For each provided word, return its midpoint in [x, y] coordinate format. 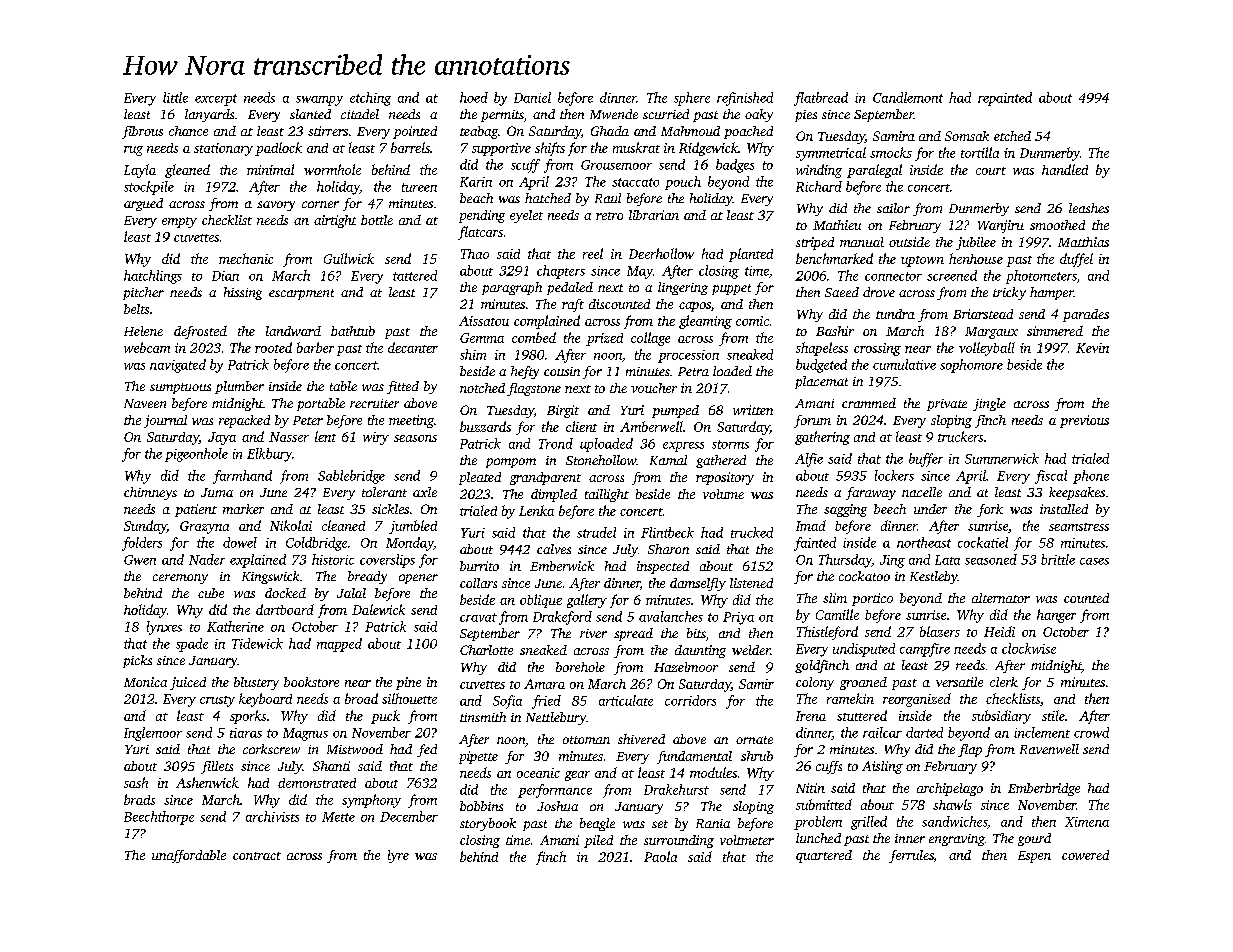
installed [1064, 509]
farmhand [242, 477]
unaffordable [189, 856]
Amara [544, 684]
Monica [145, 682]
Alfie [809, 460]
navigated [178, 366]
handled [1065, 169]
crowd [1091, 732]
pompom [511, 463]
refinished [745, 99]
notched [482, 388]
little [175, 97]
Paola [660, 856]
